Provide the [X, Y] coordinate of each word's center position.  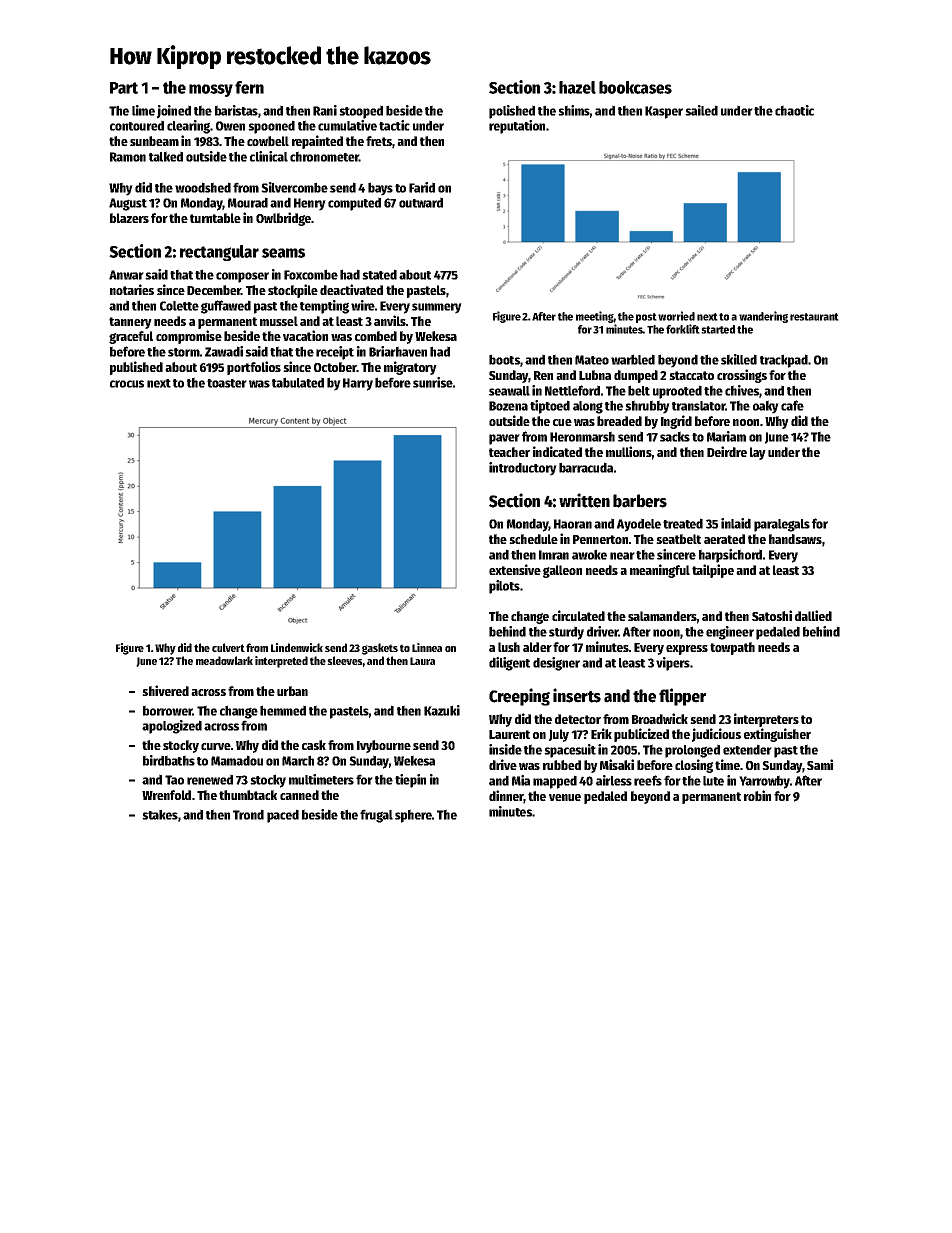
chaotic [794, 110]
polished [512, 112]
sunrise [433, 382]
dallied [813, 615]
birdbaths [169, 760]
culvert [228, 647]
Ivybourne [384, 746]
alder [537, 647]
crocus [127, 384]
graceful [131, 337]
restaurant [814, 317]
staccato [691, 375]
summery [437, 308]
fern [249, 87]
